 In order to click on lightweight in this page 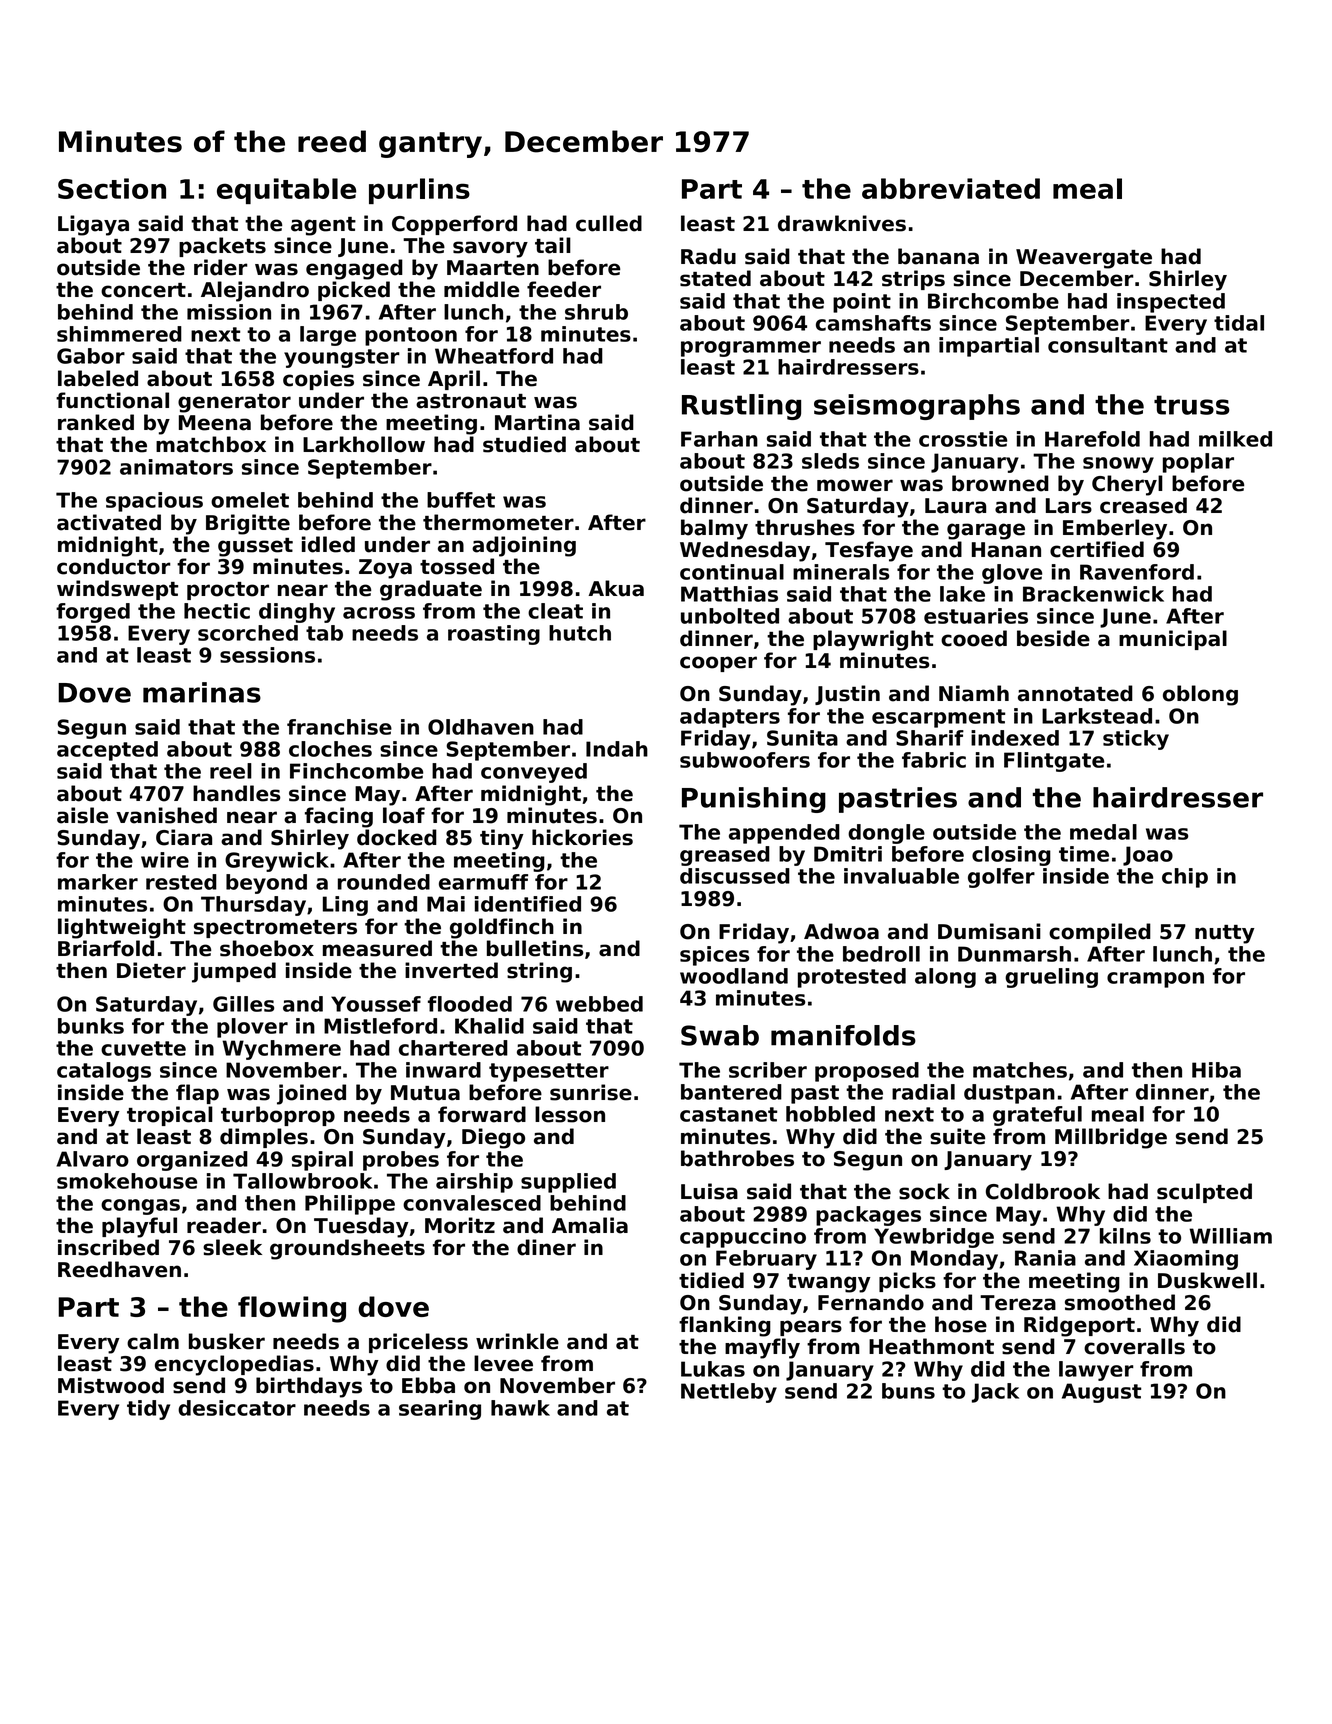, I will do `click(122, 928)`.
